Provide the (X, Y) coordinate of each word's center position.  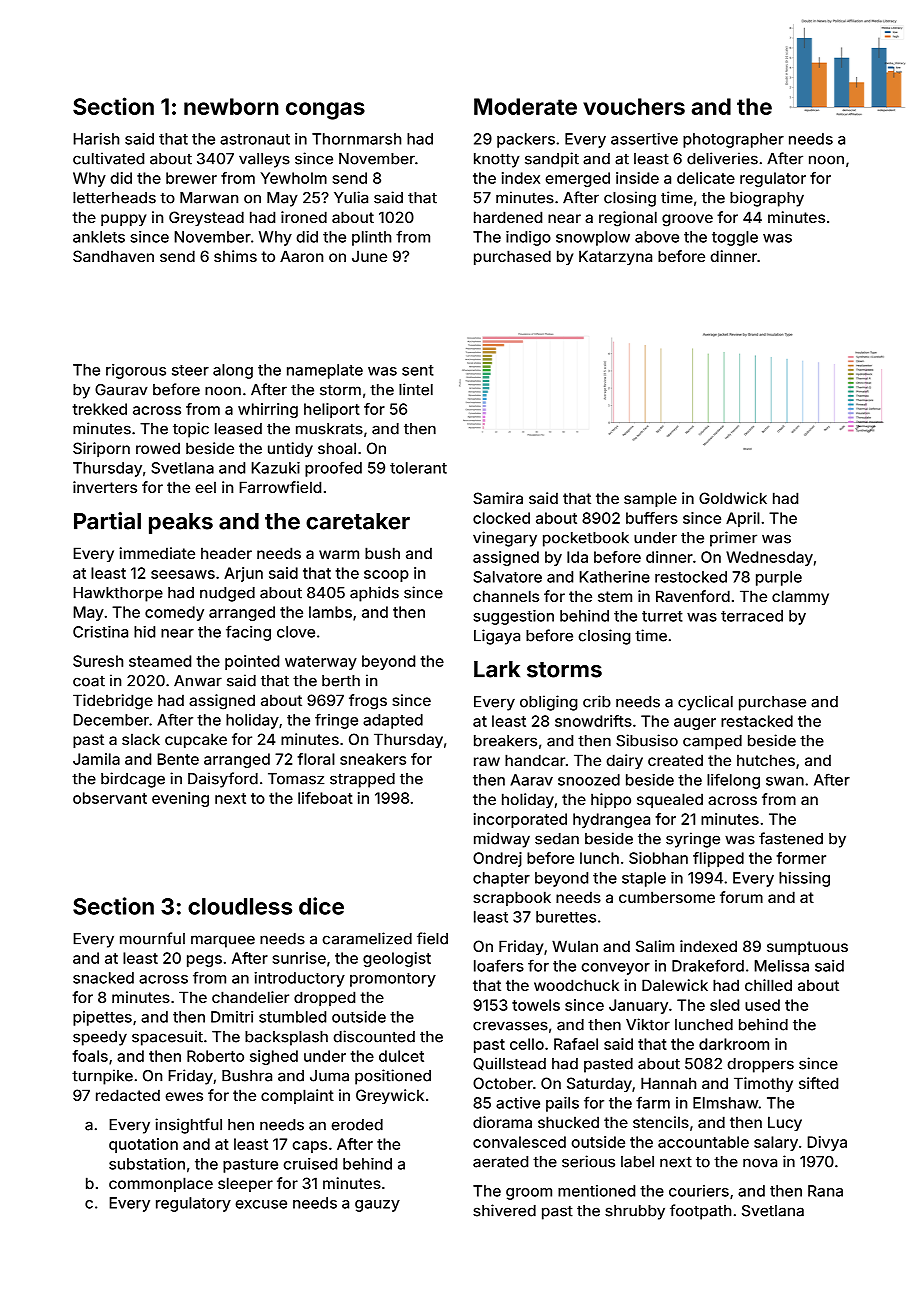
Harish (96, 139)
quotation (143, 1145)
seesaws (183, 574)
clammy (800, 597)
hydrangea (611, 820)
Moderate (525, 106)
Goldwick (733, 498)
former (801, 858)
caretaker (358, 521)
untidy (290, 449)
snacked (103, 978)
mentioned (596, 1191)
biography (767, 199)
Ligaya (497, 637)
